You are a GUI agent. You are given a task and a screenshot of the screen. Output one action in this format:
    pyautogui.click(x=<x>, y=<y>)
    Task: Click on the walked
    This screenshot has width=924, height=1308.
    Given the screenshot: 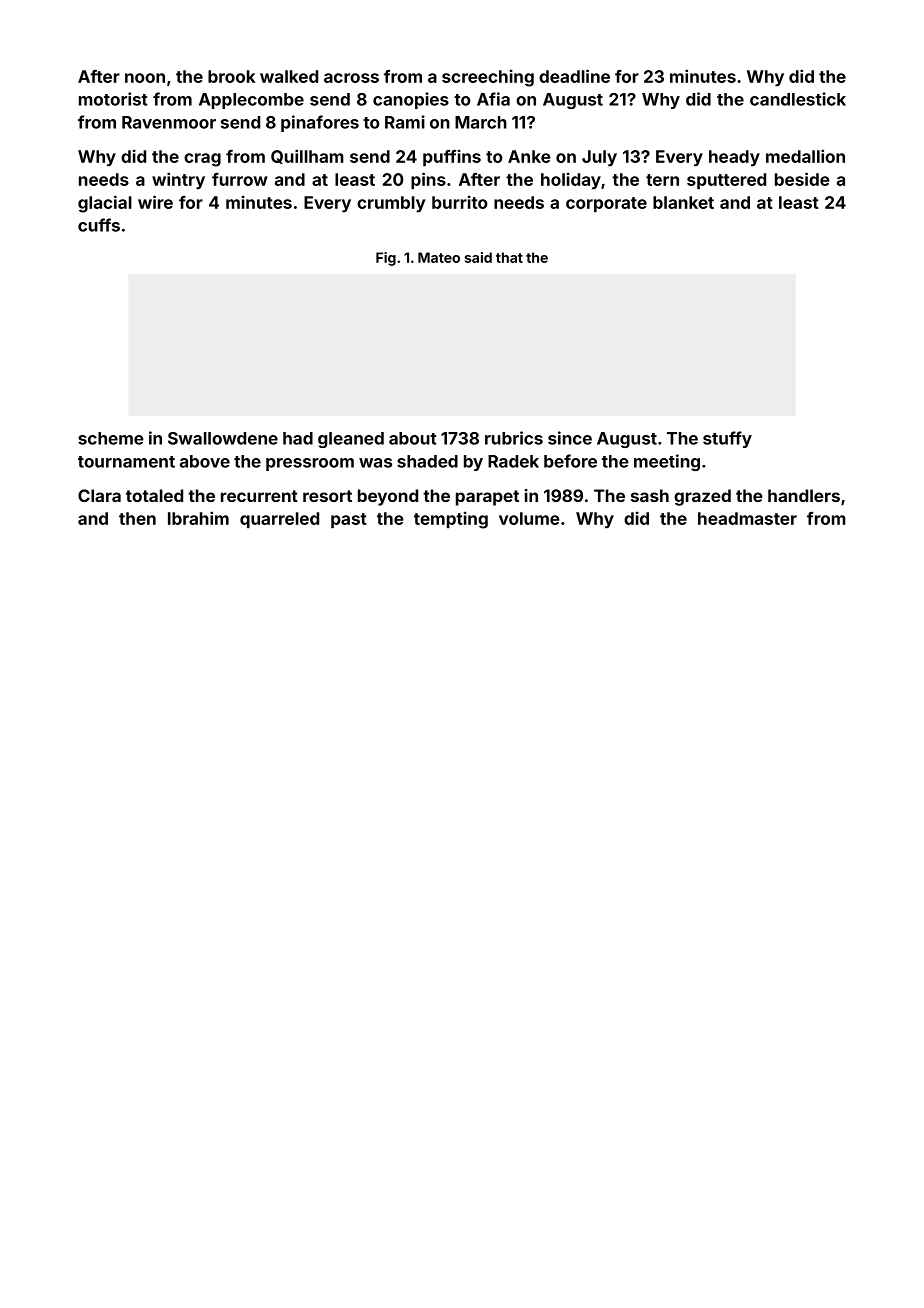 What is the action you would take?
    pyautogui.click(x=289, y=76)
